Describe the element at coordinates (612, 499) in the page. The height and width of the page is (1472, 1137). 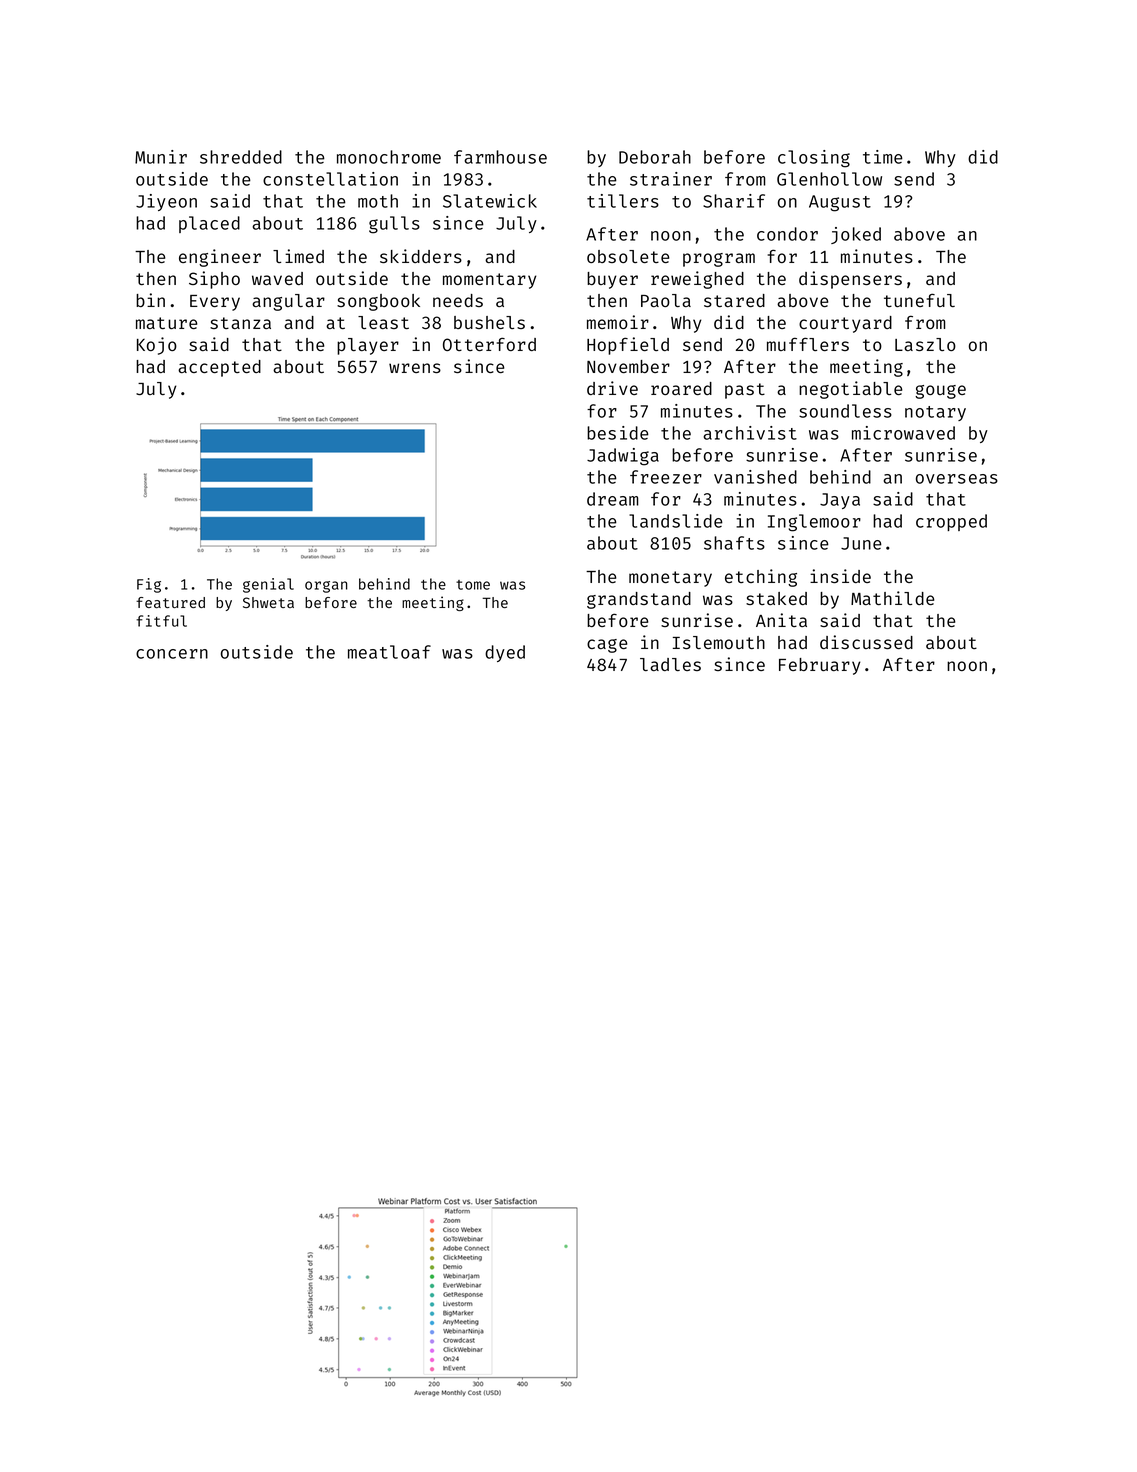
I see `dream` at that location.
